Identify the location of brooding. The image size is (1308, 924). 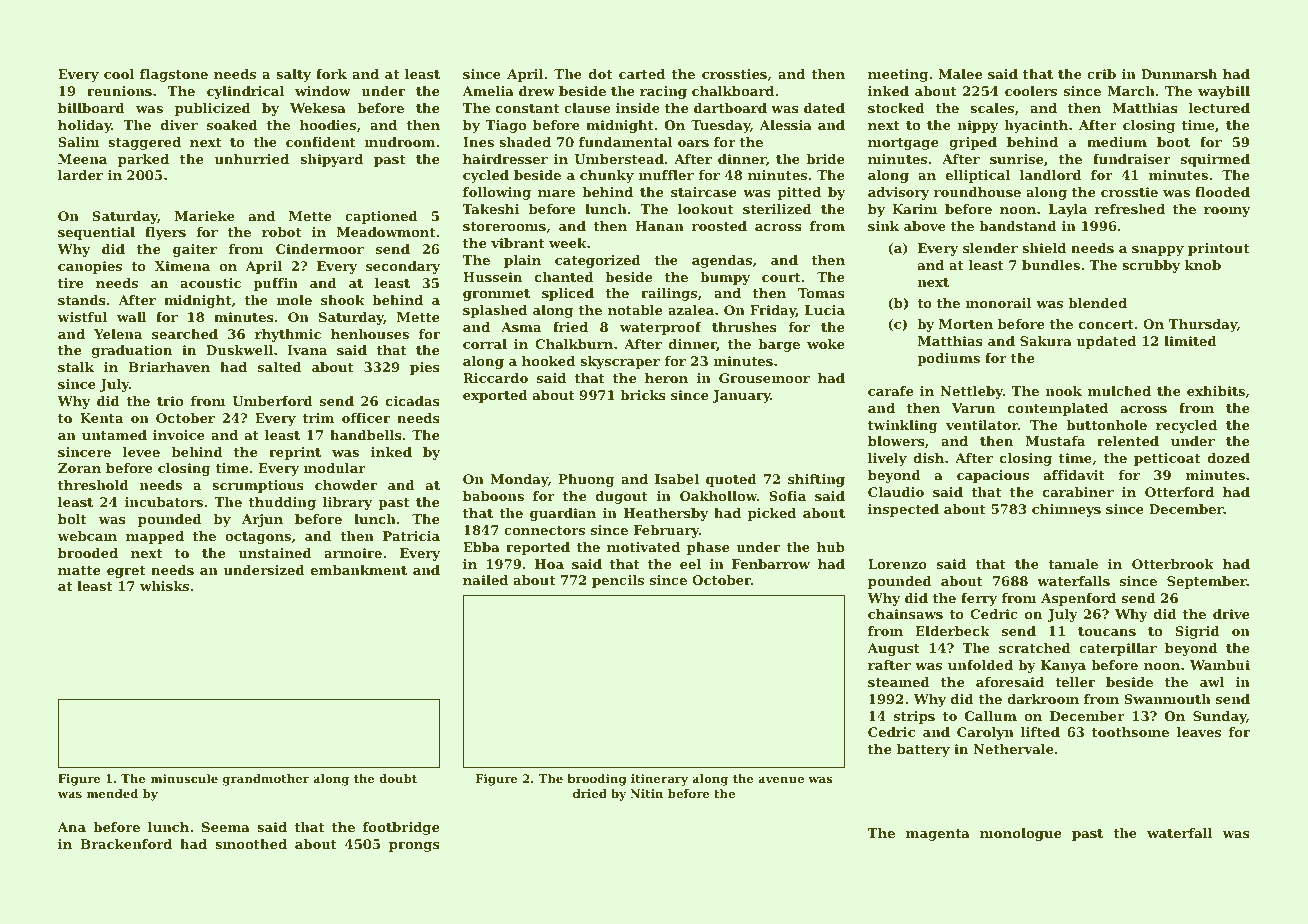
(597, 780).
